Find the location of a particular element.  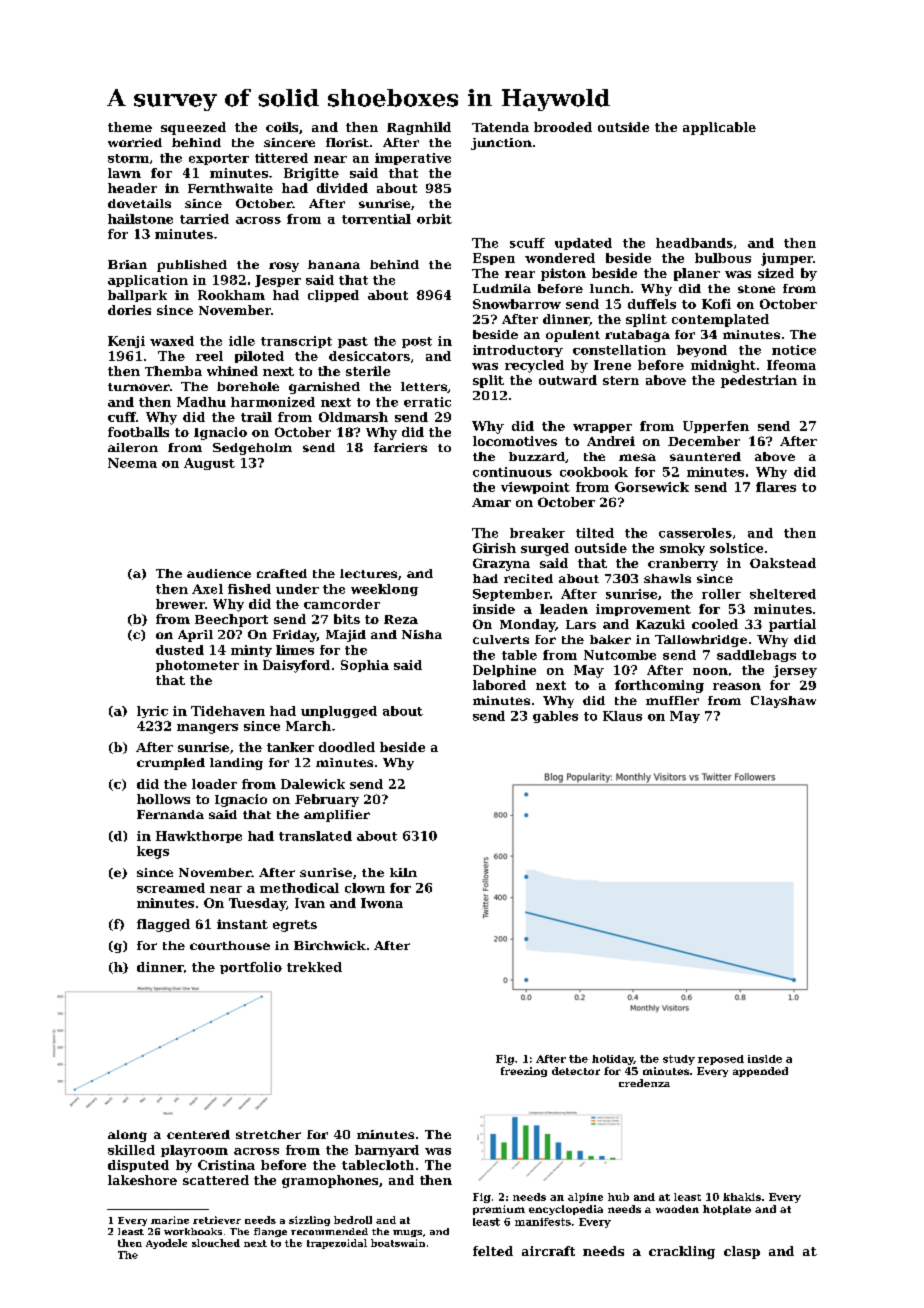

applicable is located at coordinates (719, 128).
